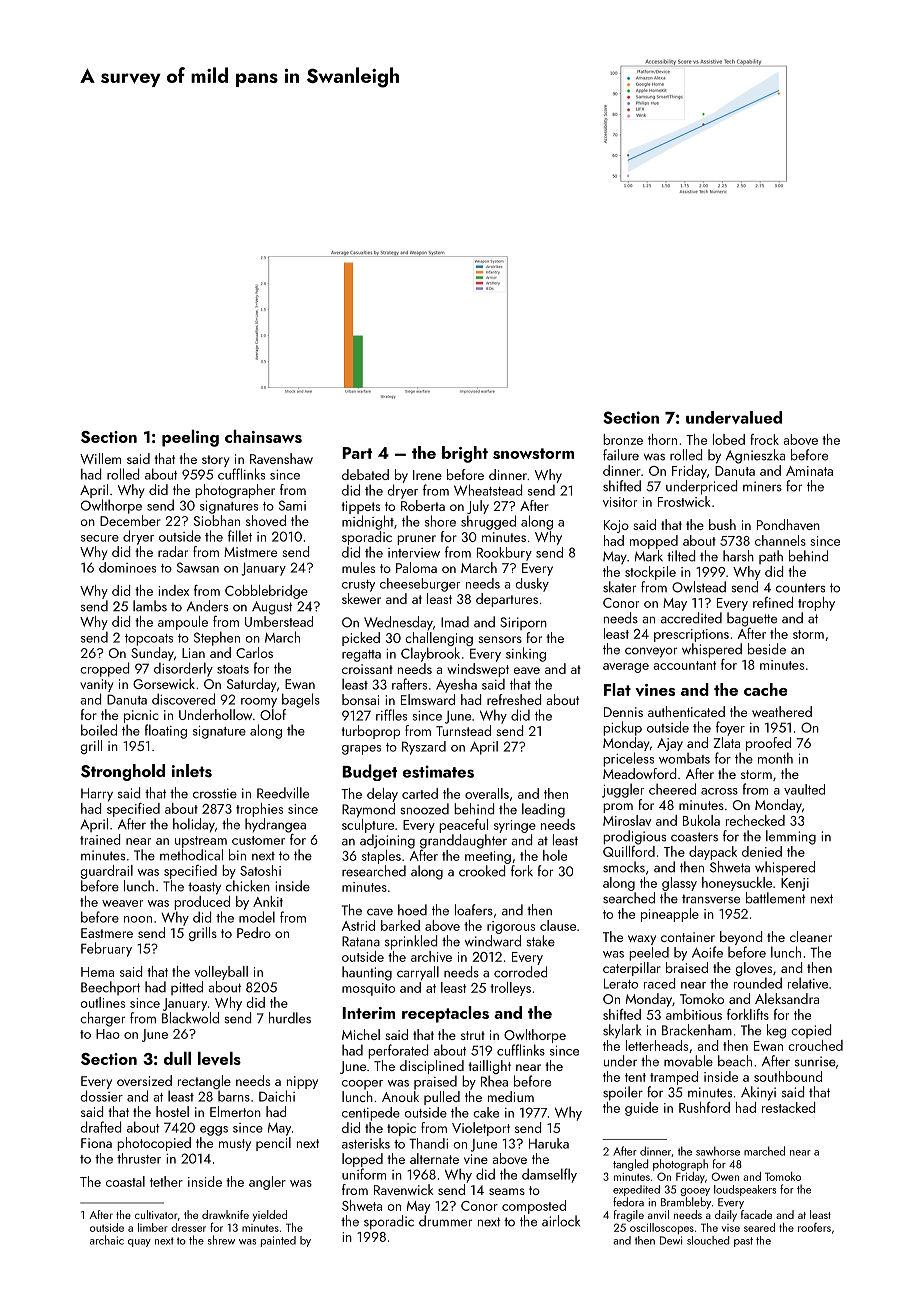 This screenshot has width=924, height=1308. Describe the element at coordinates (752, 619) in the screenshot. I see `baguette` at that location.
